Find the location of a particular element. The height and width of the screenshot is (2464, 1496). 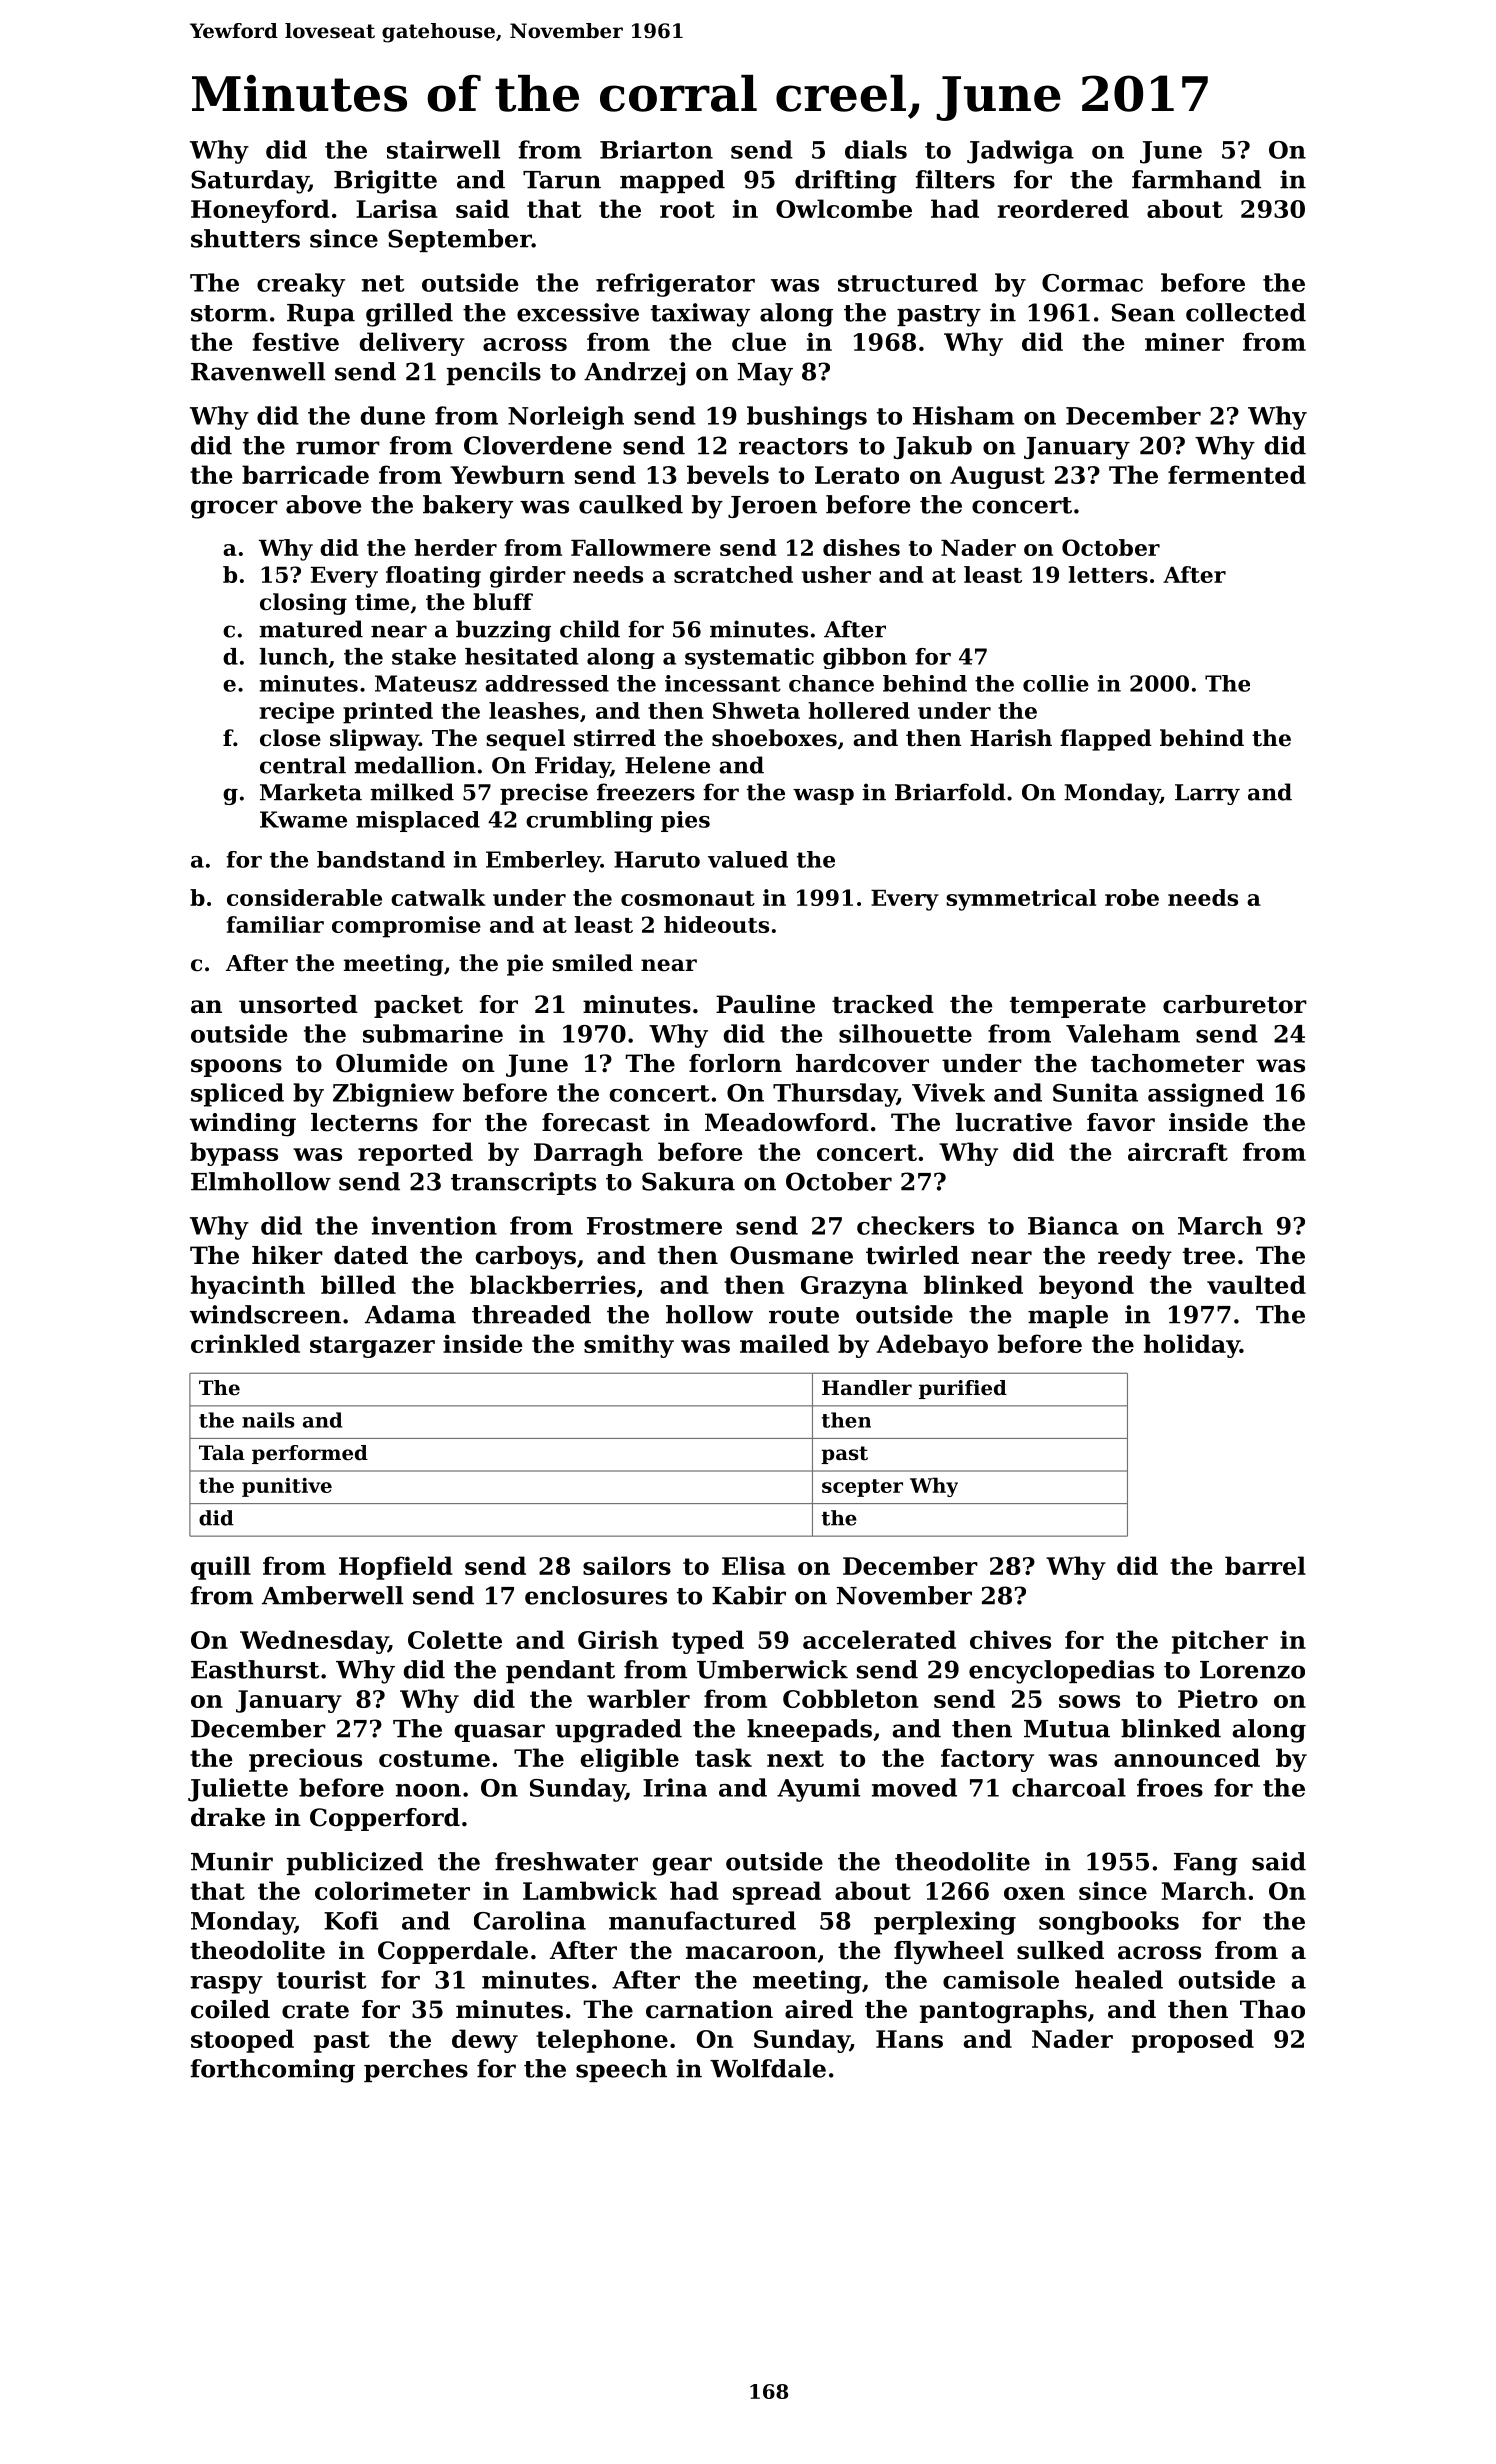

sulked is located at coordinates (1060, 1950).
